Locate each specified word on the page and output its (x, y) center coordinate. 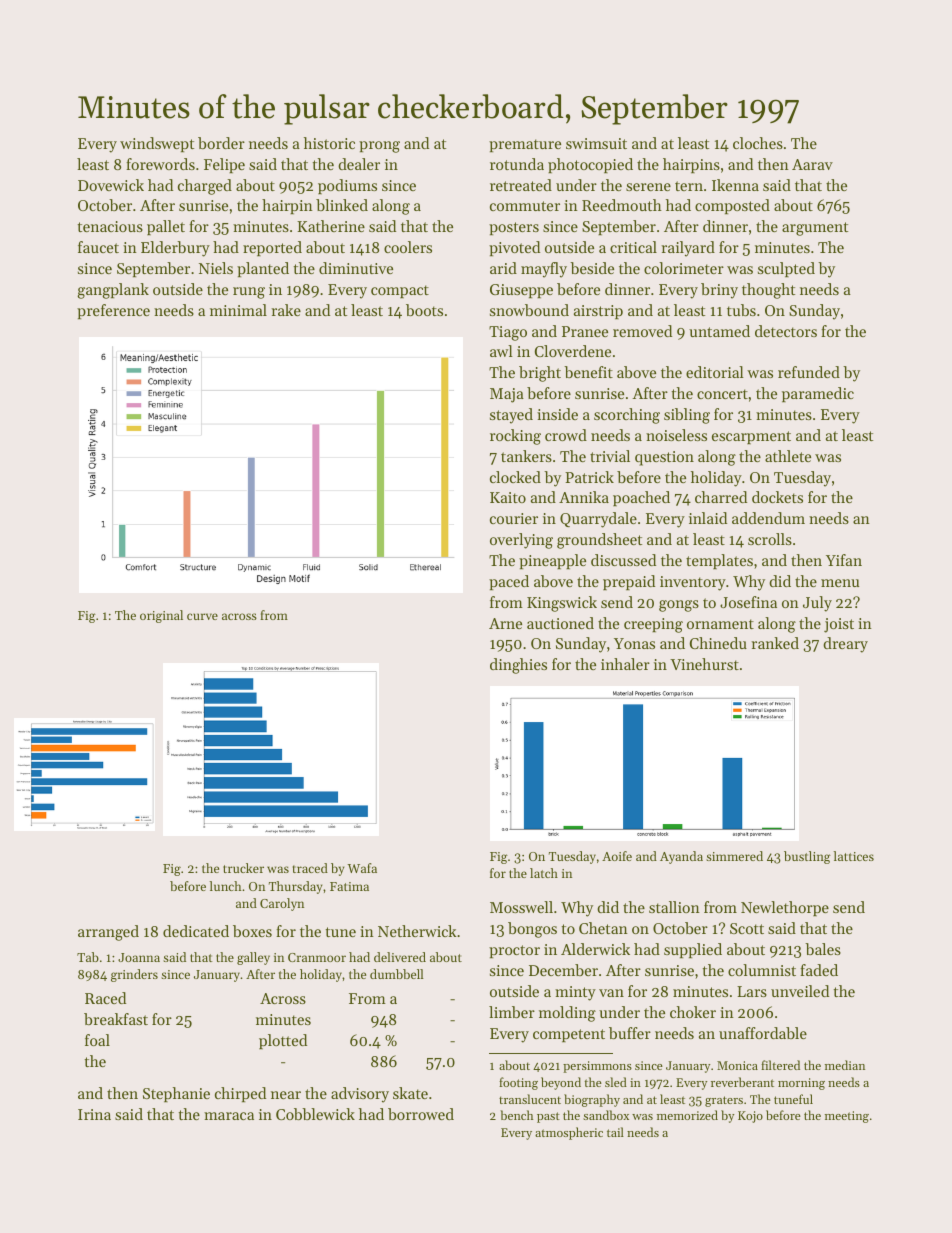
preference (113, 311)
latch (544, 873)
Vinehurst (704, 664)
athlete (788, 456)
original (161, 616)
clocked (515, 477)
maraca (229, 1116)
